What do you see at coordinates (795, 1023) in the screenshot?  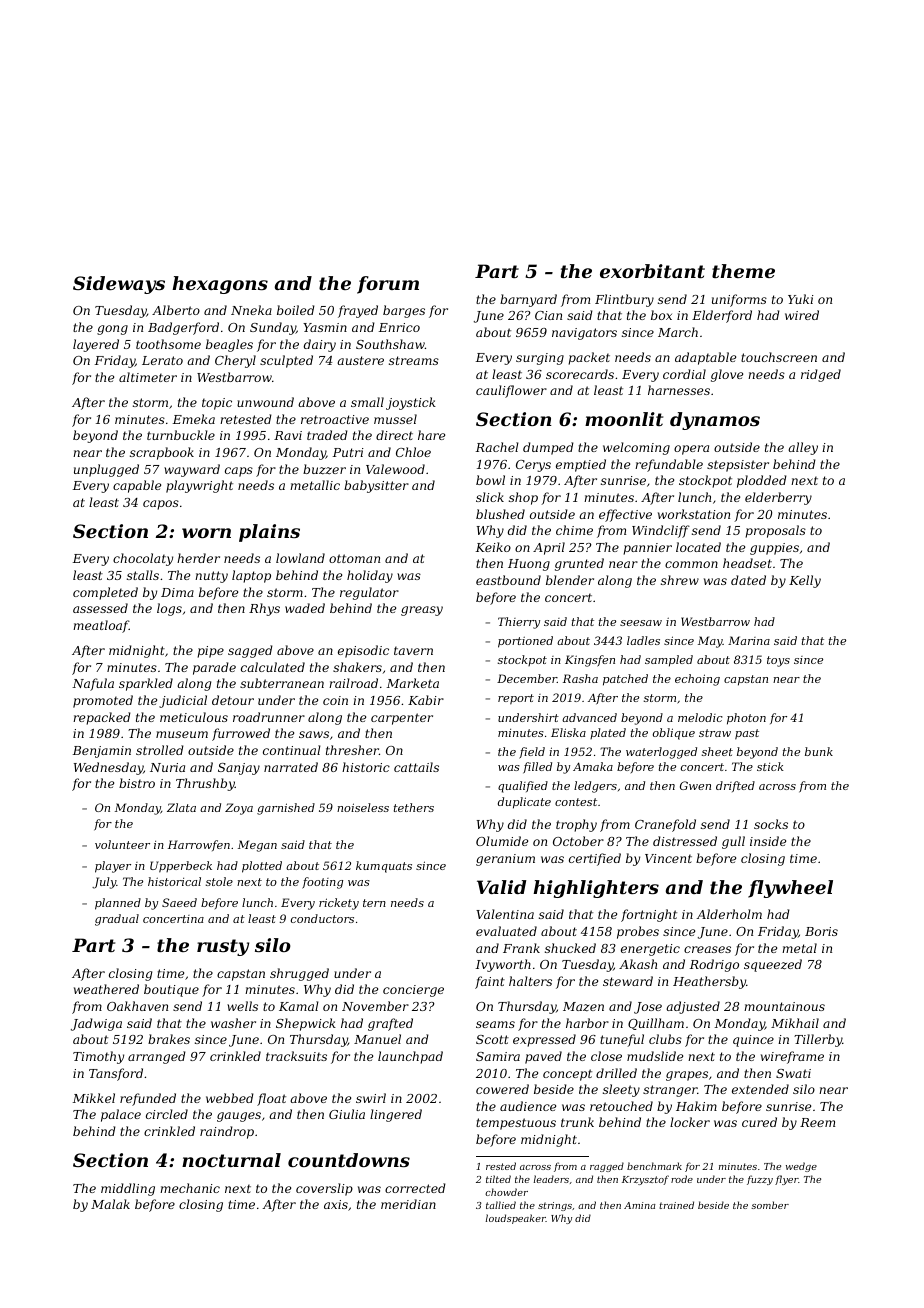 I see `Mikhail` at bounding box center [795, 1023].
